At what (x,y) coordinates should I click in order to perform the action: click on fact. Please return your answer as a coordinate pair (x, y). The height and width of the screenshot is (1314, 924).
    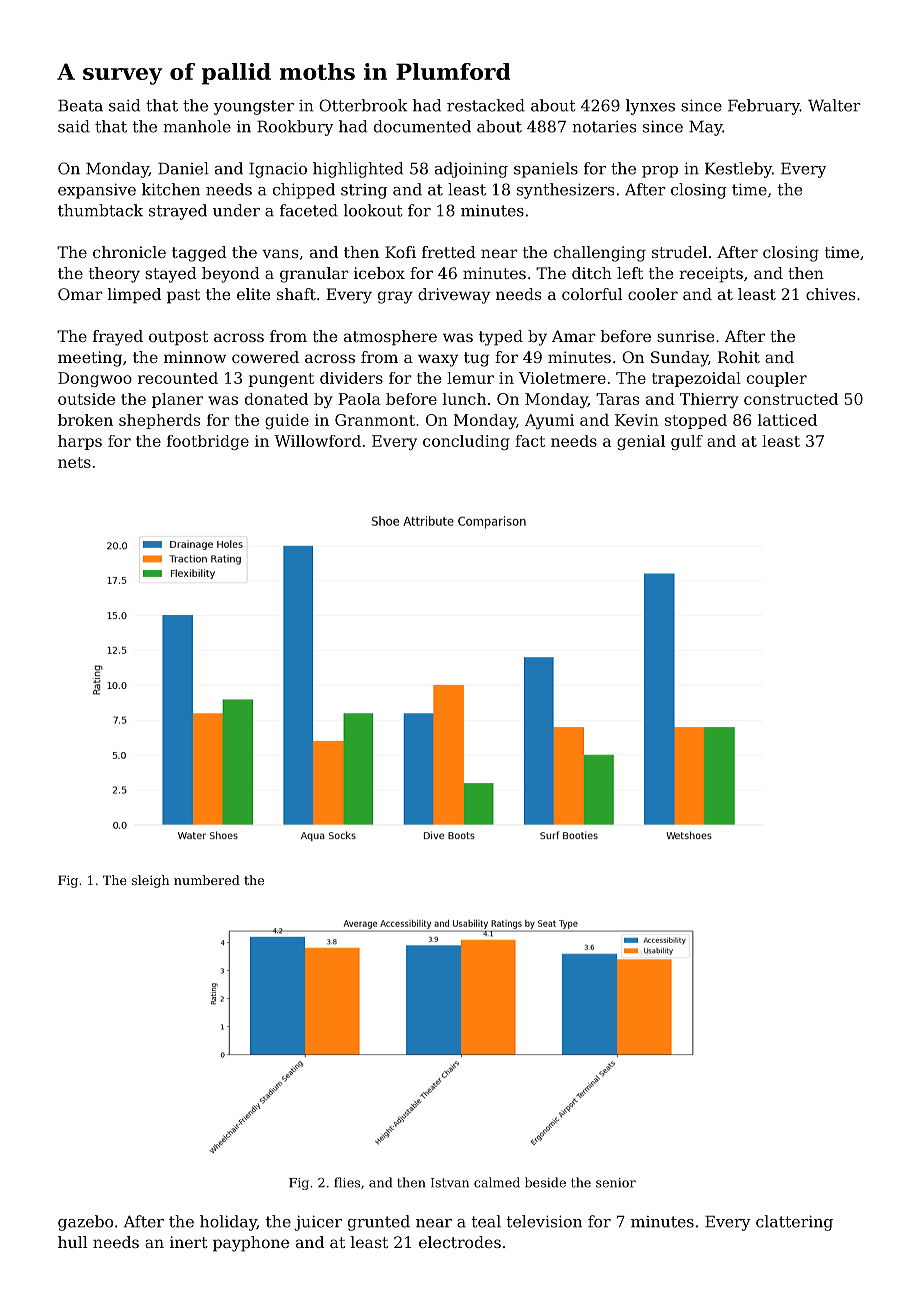
    Looking at the image, I should click on (530, 441).
